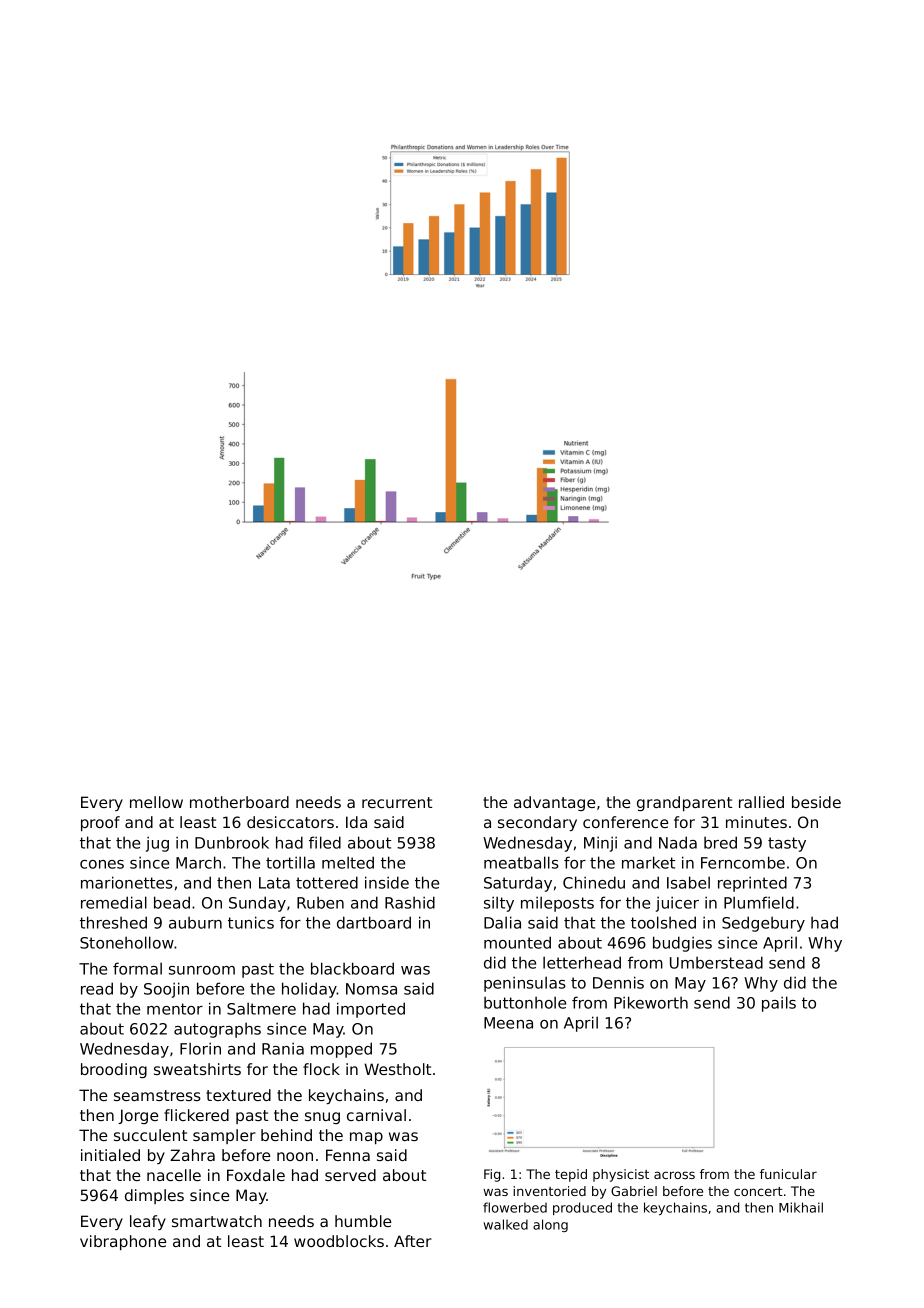 Image resolution: width=924 pixels, height=1308 pixels. Describe the element at coordinates (397, 1069) in the screenshot. I see `Westholt` at that location.
